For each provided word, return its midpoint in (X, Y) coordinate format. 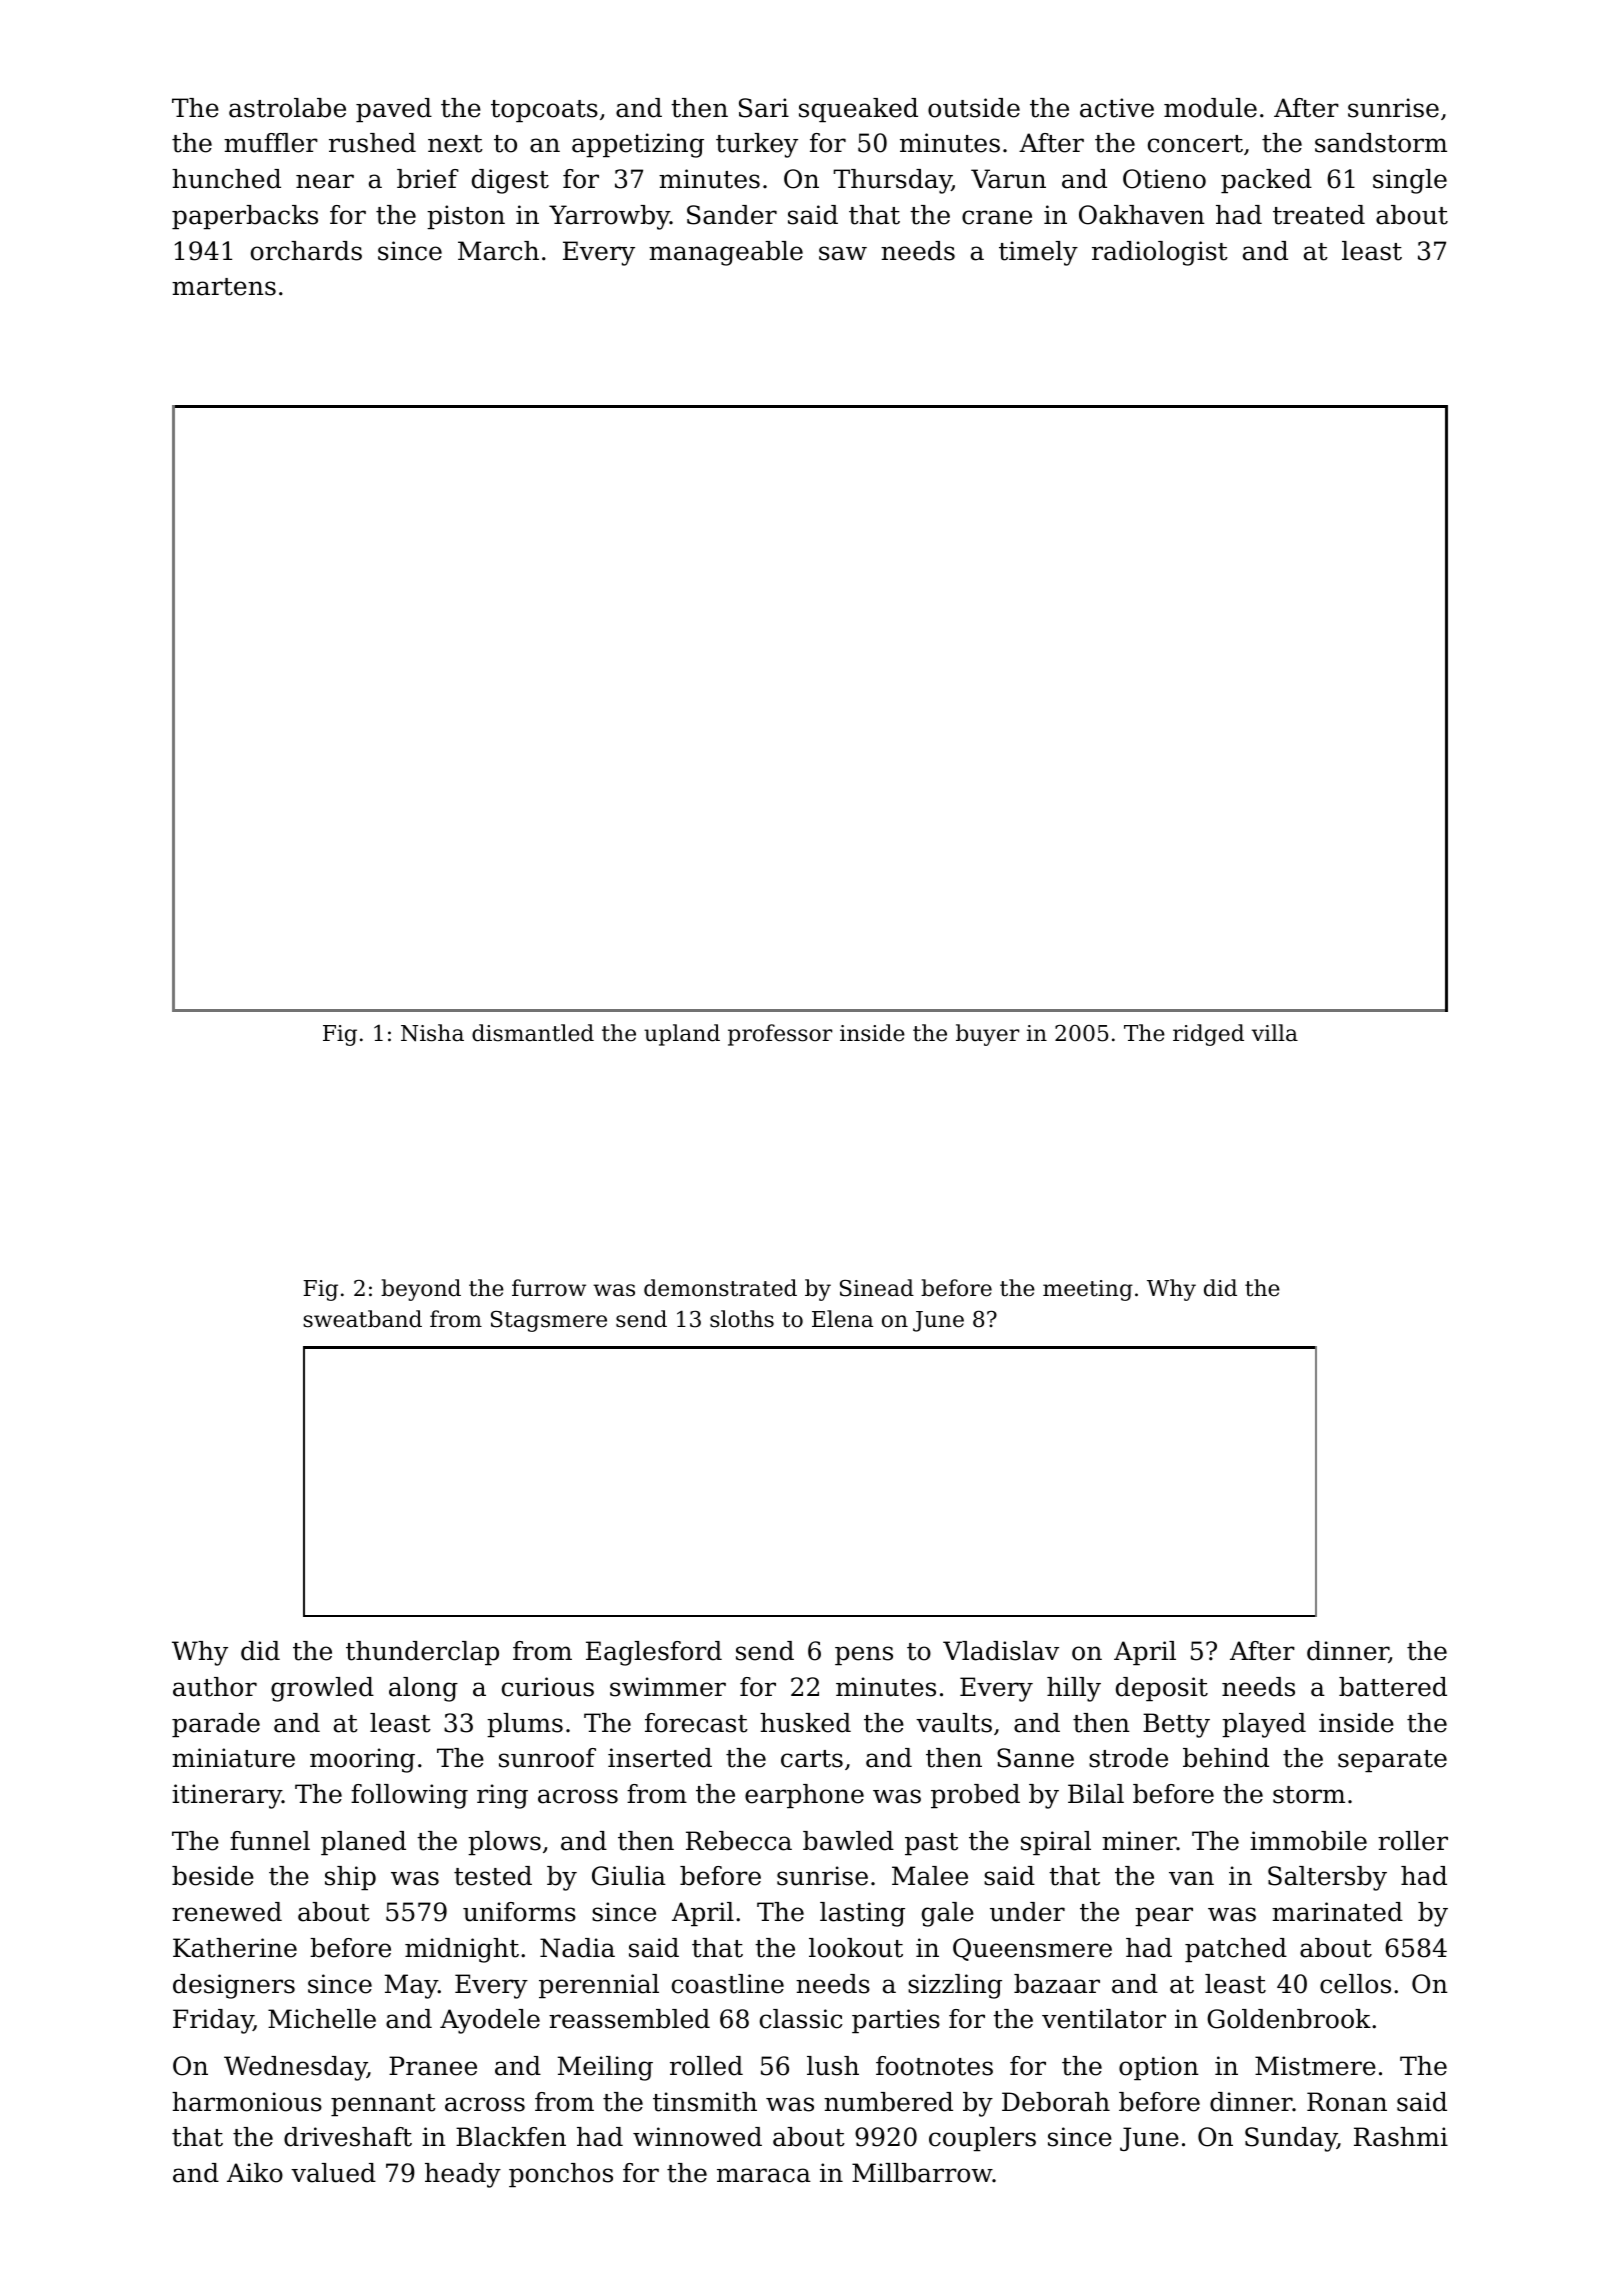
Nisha (432, 1033)
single (1410, 181)
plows (504, 1843)
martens (224, 287)
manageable (726, 253)
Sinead (877, 1288)
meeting (1088, 1290)
